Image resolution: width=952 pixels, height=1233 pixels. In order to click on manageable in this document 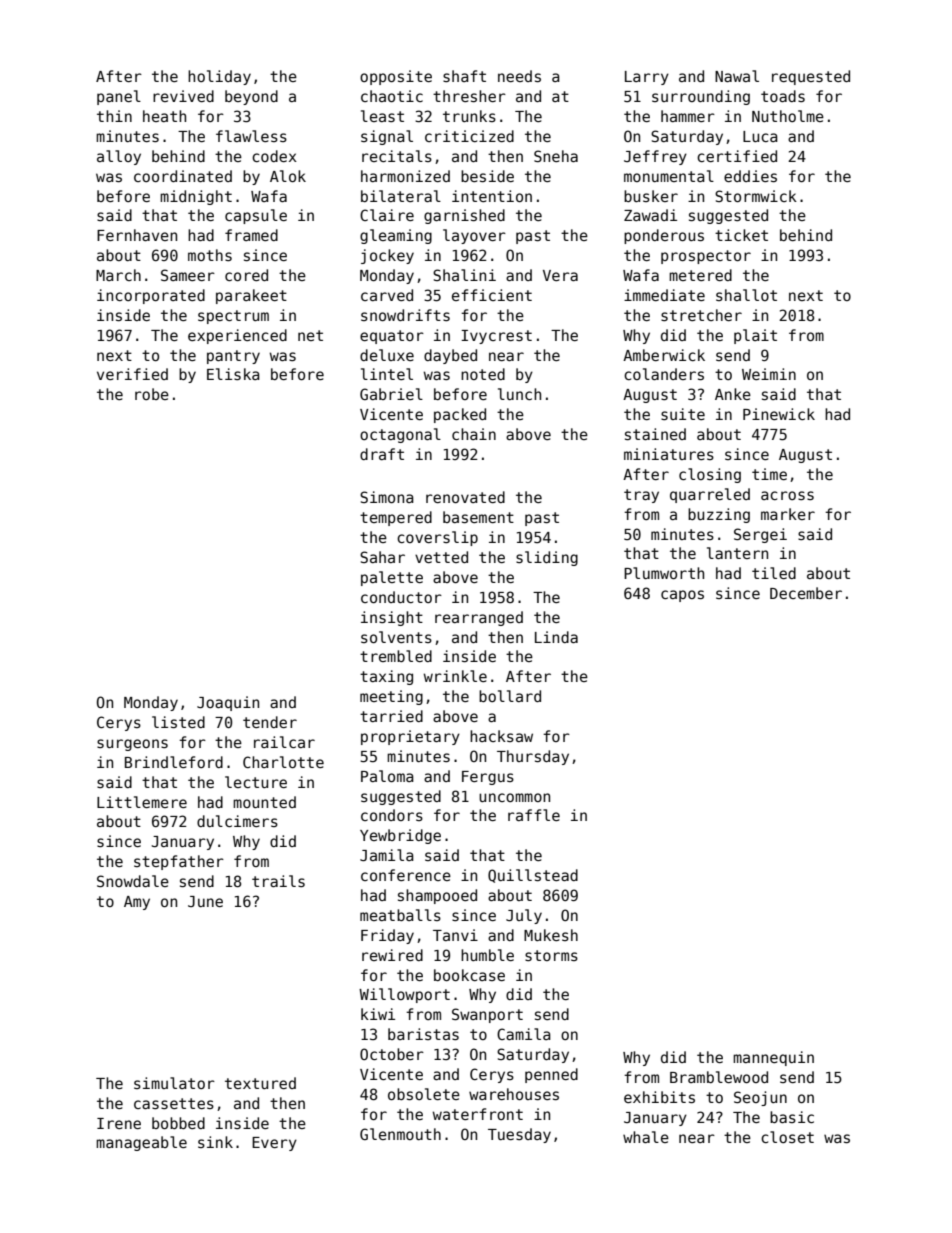, I will do `click(141, 1143)`.
